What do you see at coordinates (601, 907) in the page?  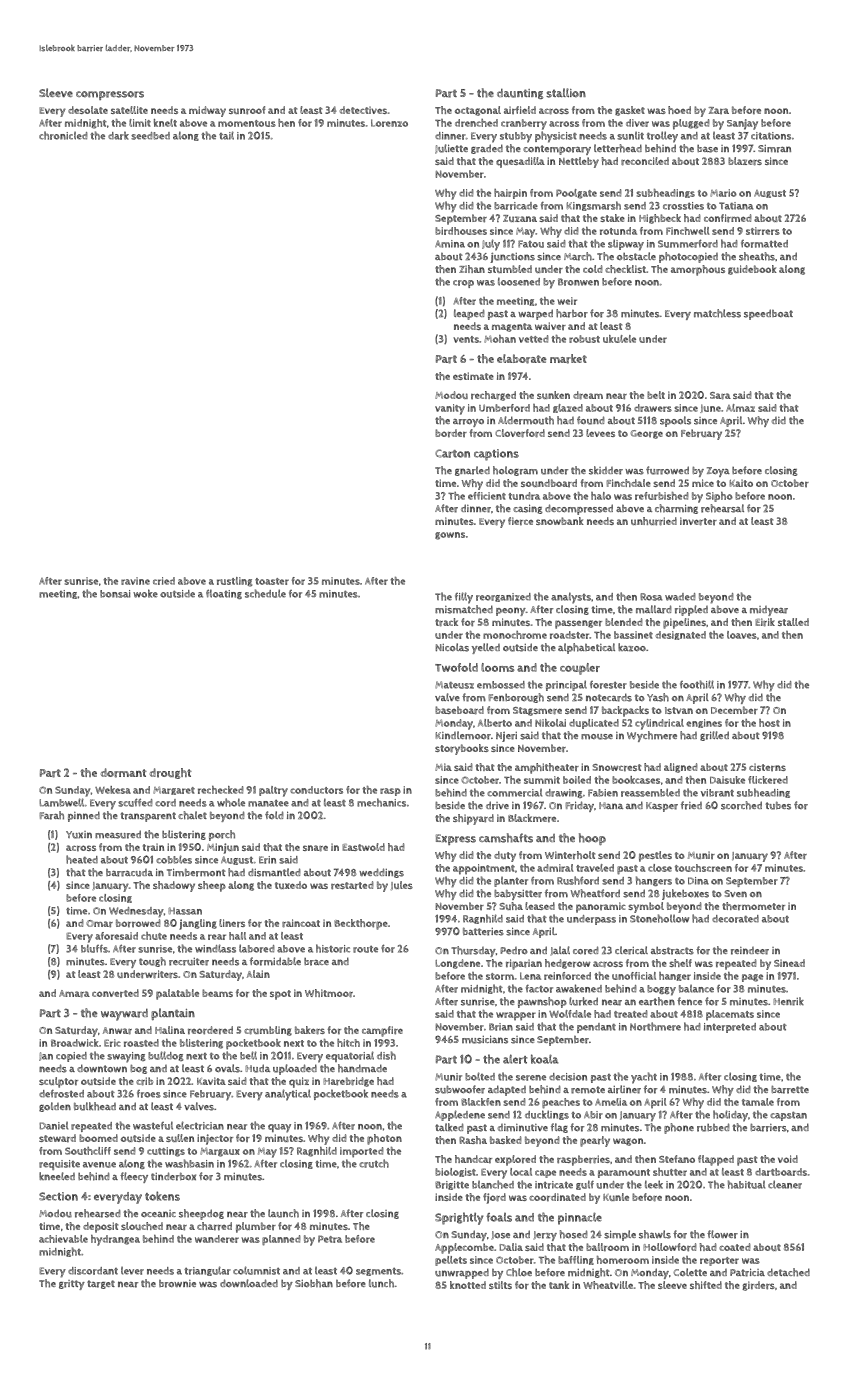 I see `panoramic` at bounding box center [601, 907].
